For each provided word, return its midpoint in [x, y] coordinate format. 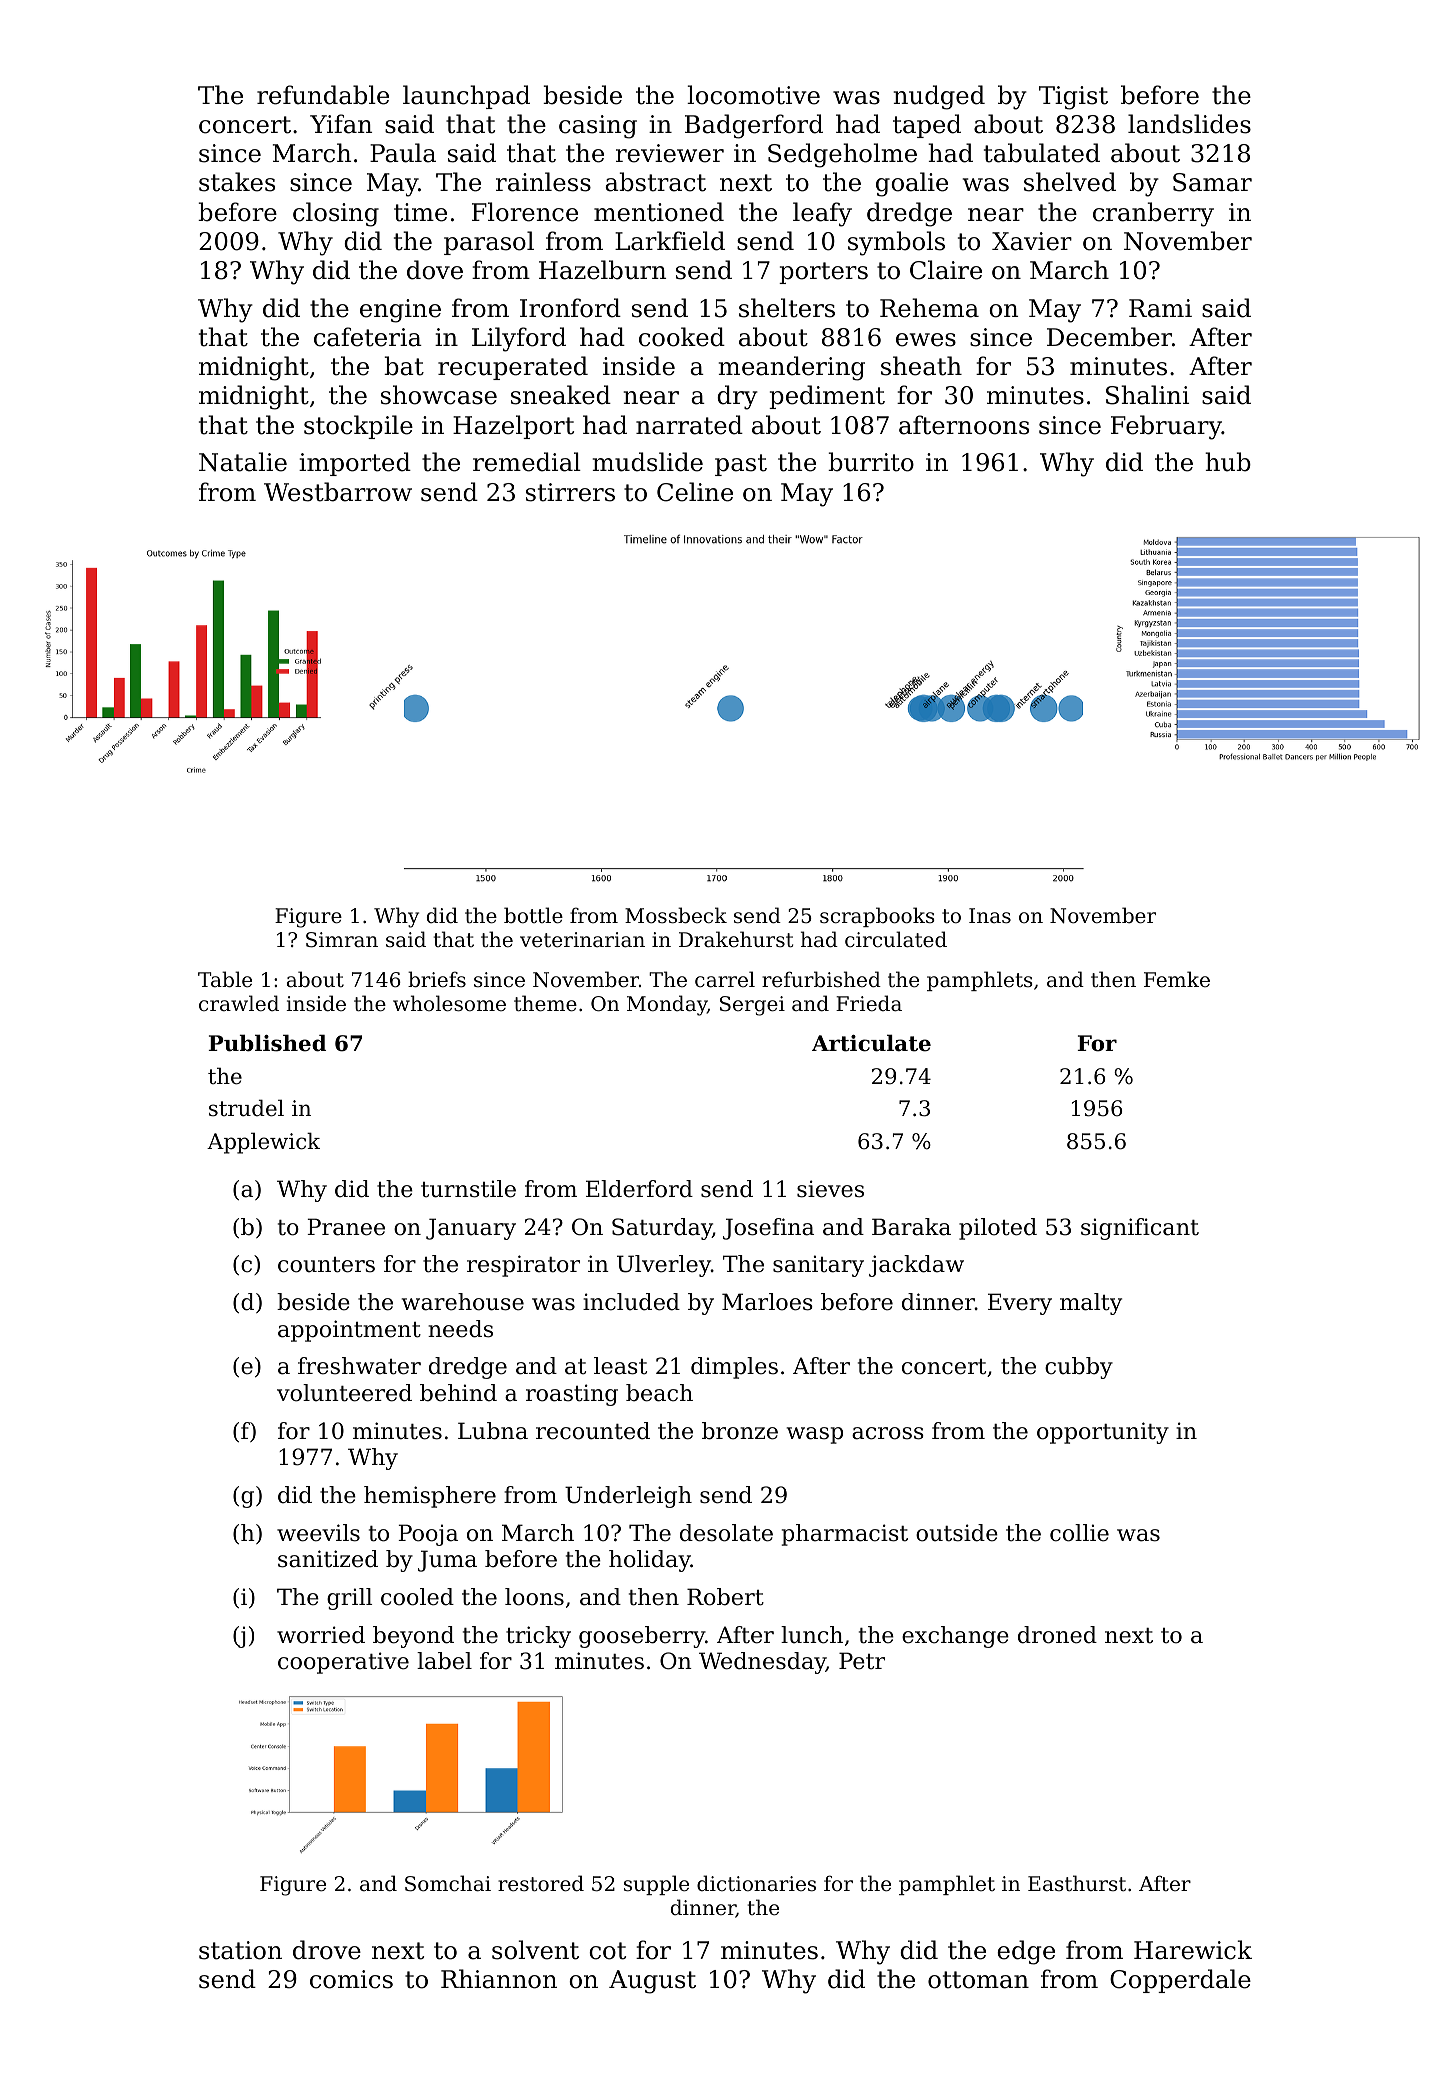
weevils [318, 1533]
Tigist [1073, 98]
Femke [1177, 979]
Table [225, 979]
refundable [323, 95]
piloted [998, 1229]
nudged [939, 97]
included [631, 1302]
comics [351, 1979]
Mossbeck [676, 915]
